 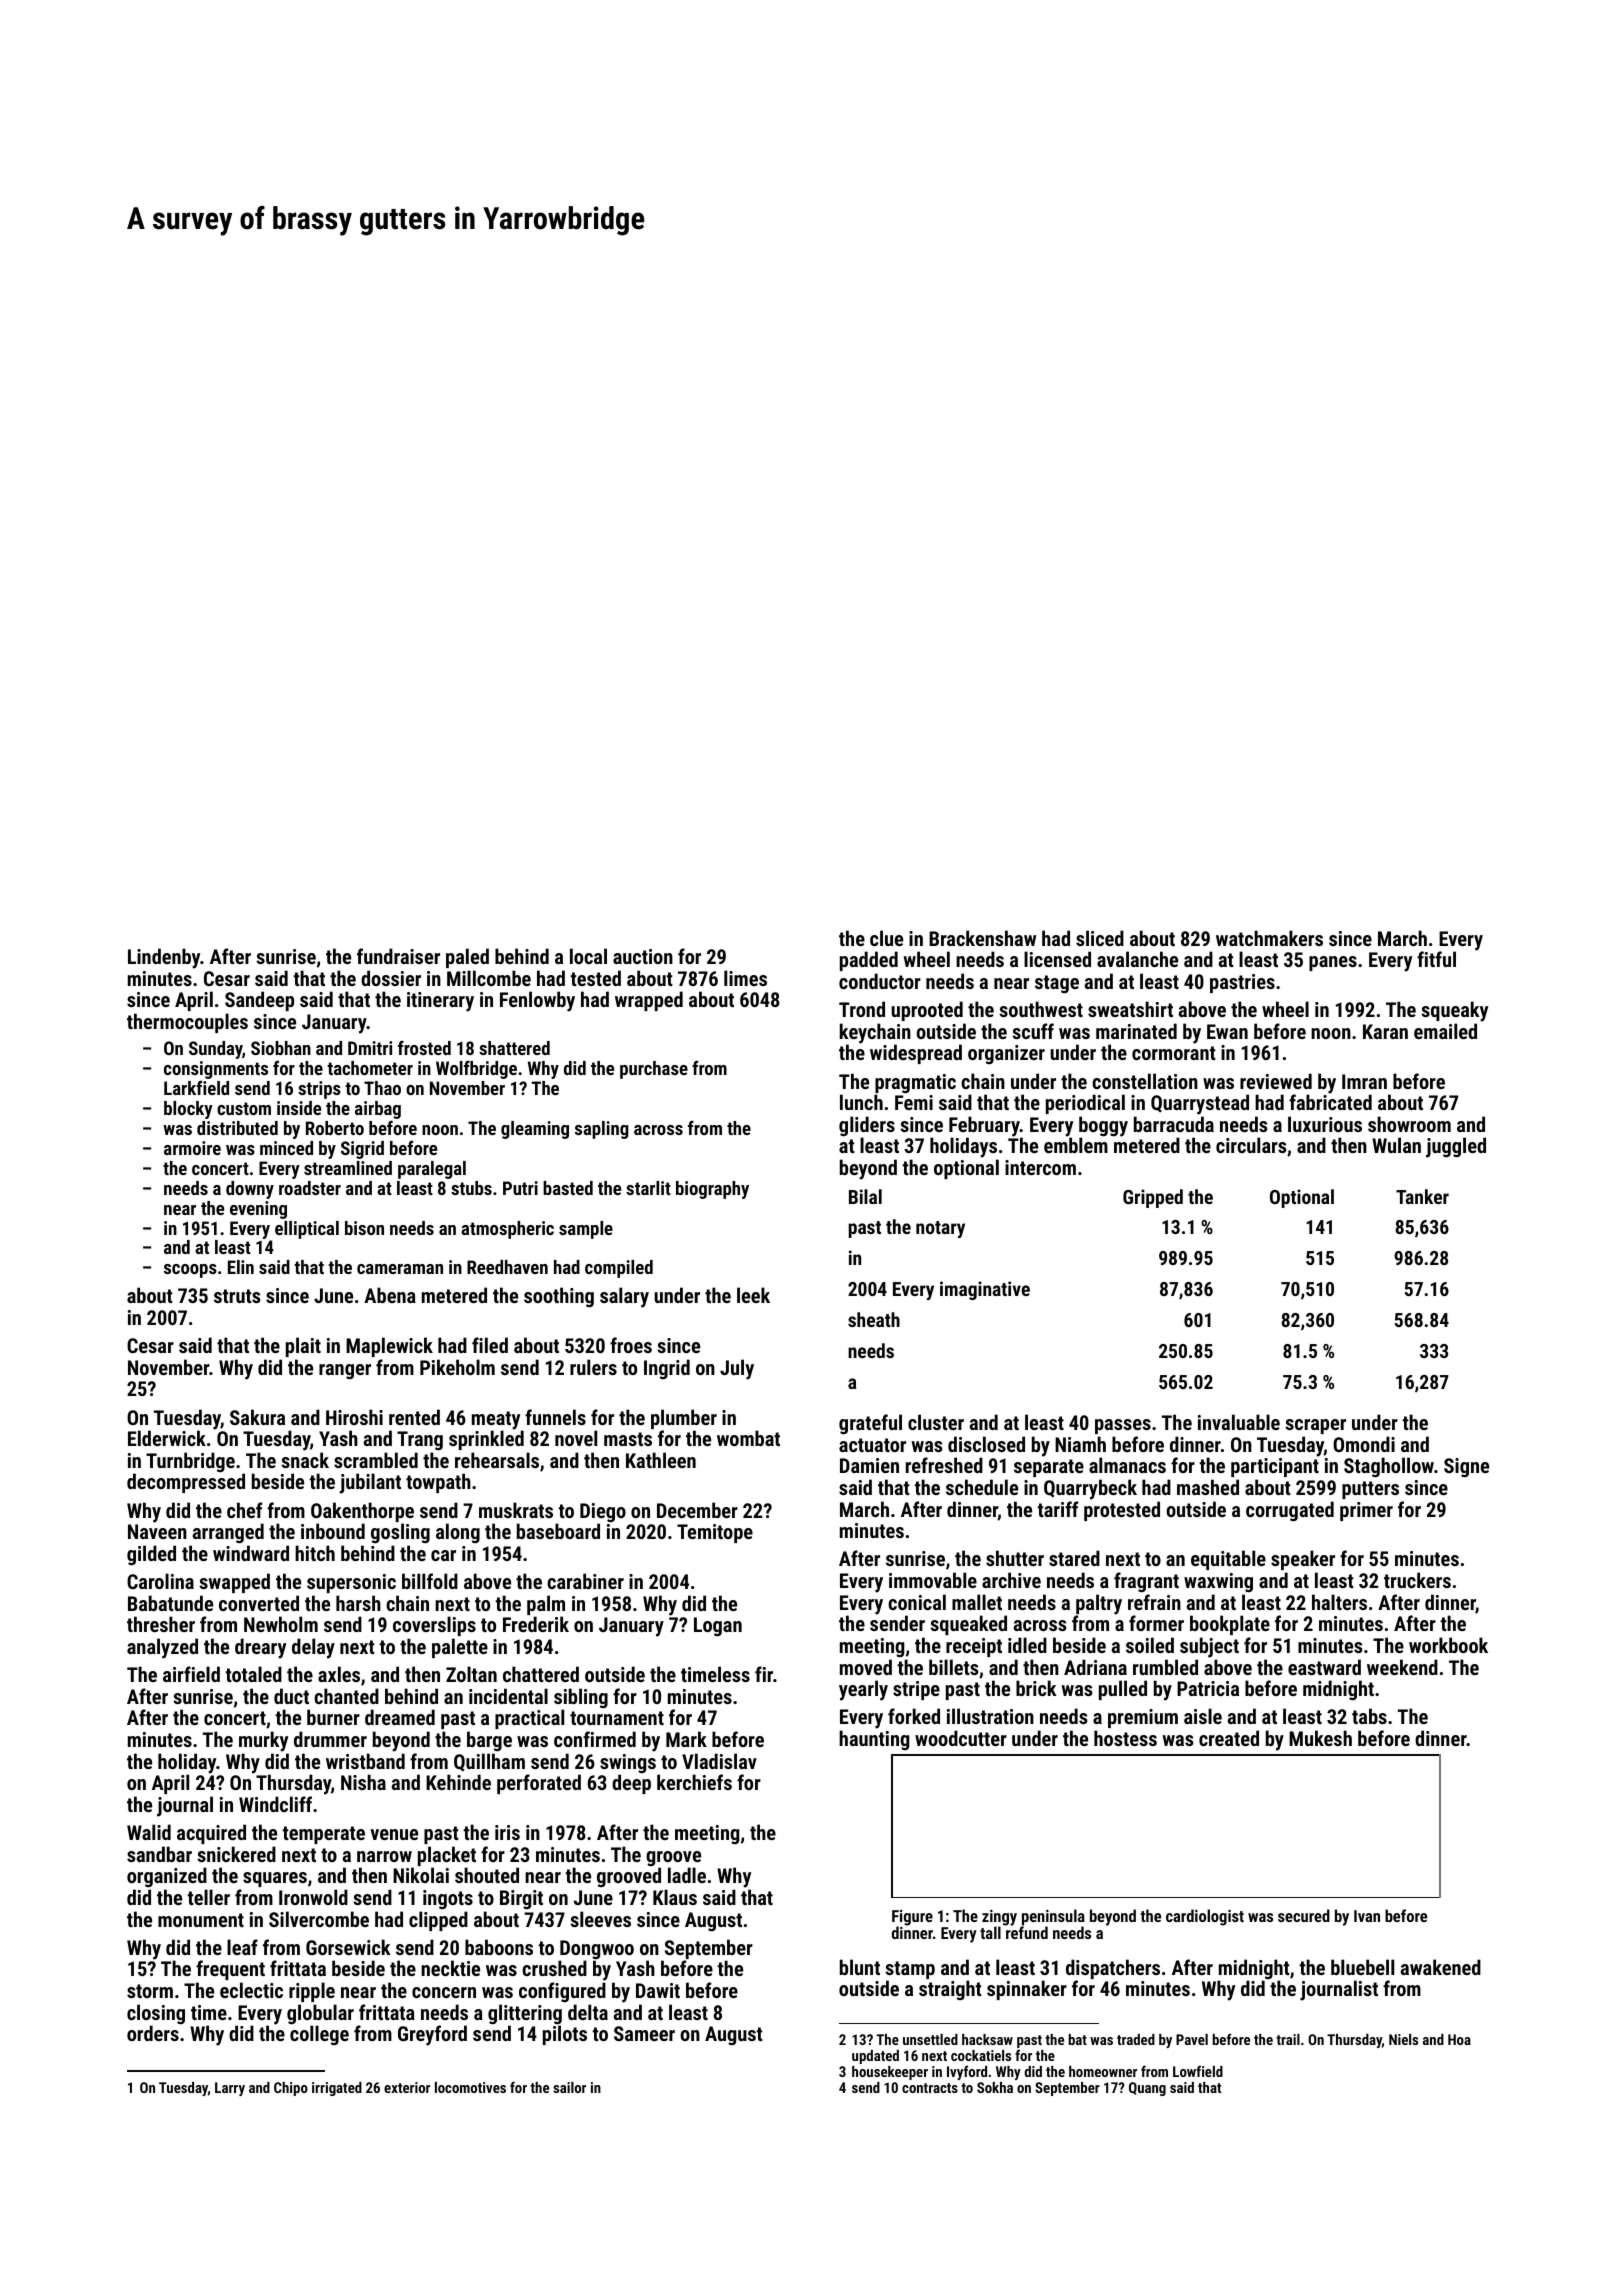 I want to click on coverslips, so click(x=434, y=1626).
